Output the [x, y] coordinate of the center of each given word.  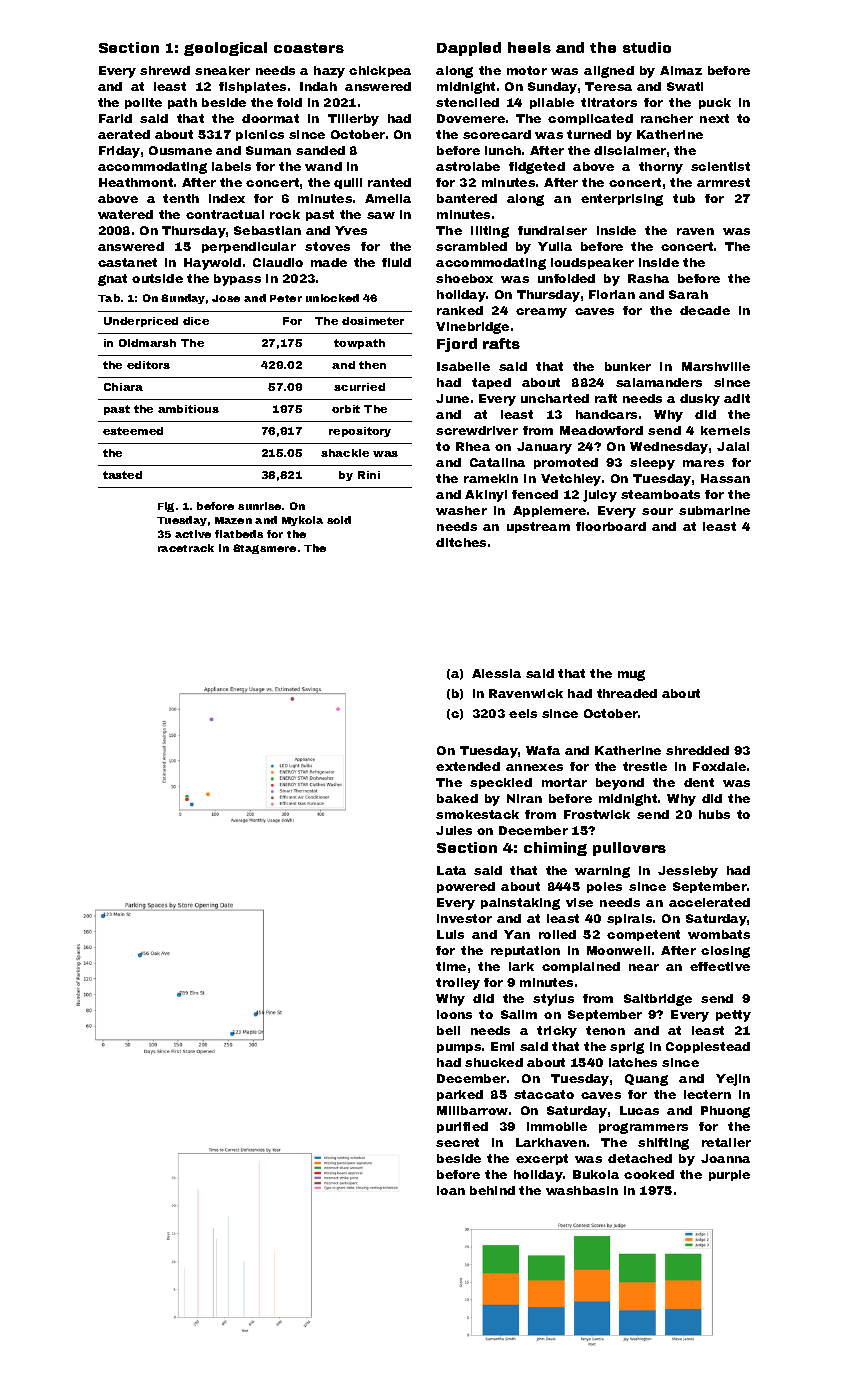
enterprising [622, 200]
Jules [454, 830]
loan [451, 1190]
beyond [620, 784]
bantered [467, 198]
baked [457, 798]
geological [225, 49]
